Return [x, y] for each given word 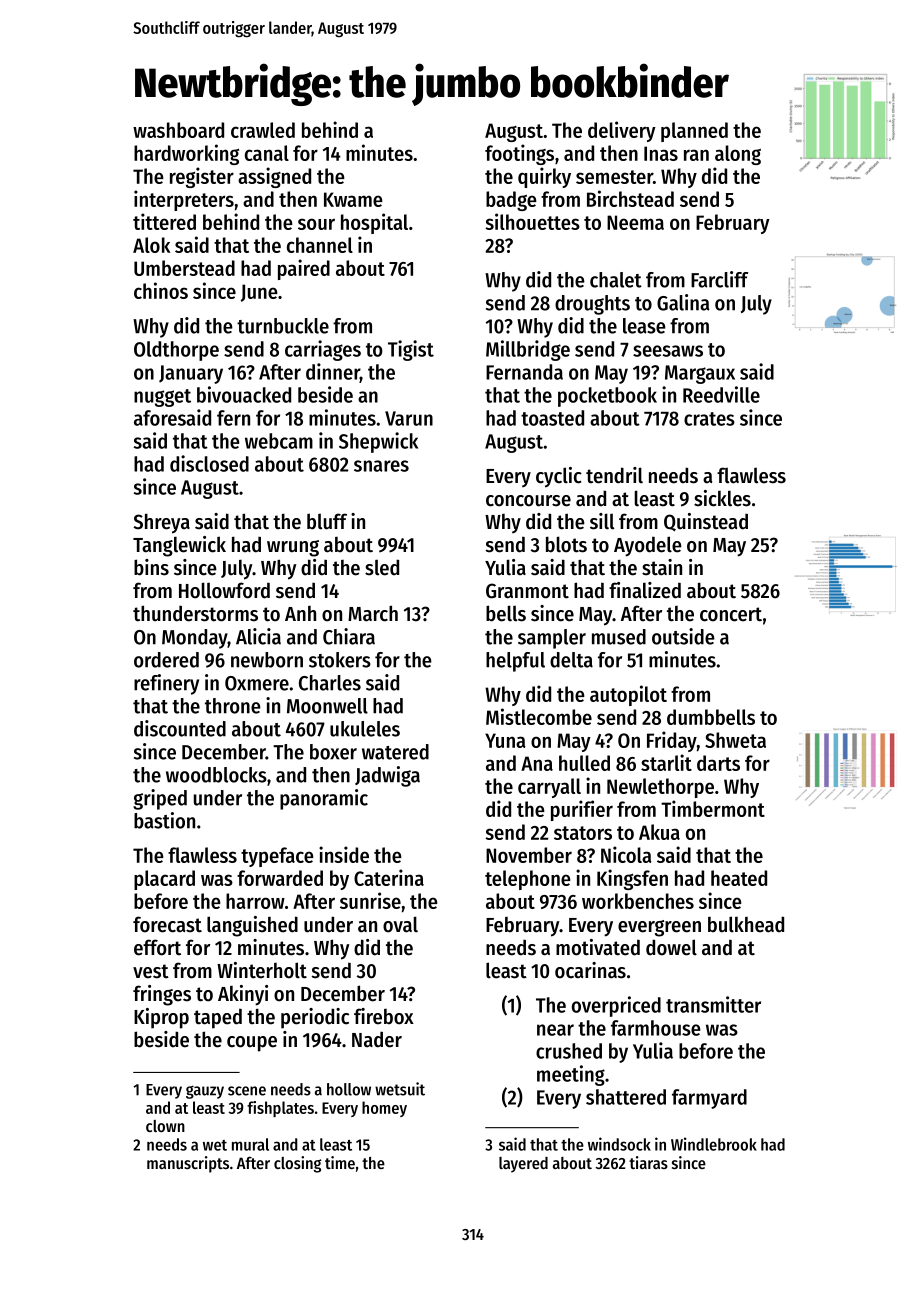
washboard [178, 130]
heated [739, 878]
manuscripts [188, 1164]
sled [382, 567]
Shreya [161, 524]
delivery [622, 131]
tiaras [648, 1162]
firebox [384, 1016]
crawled [263, 130]
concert [731, 614]
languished [252, 926]
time [340, 1162]
